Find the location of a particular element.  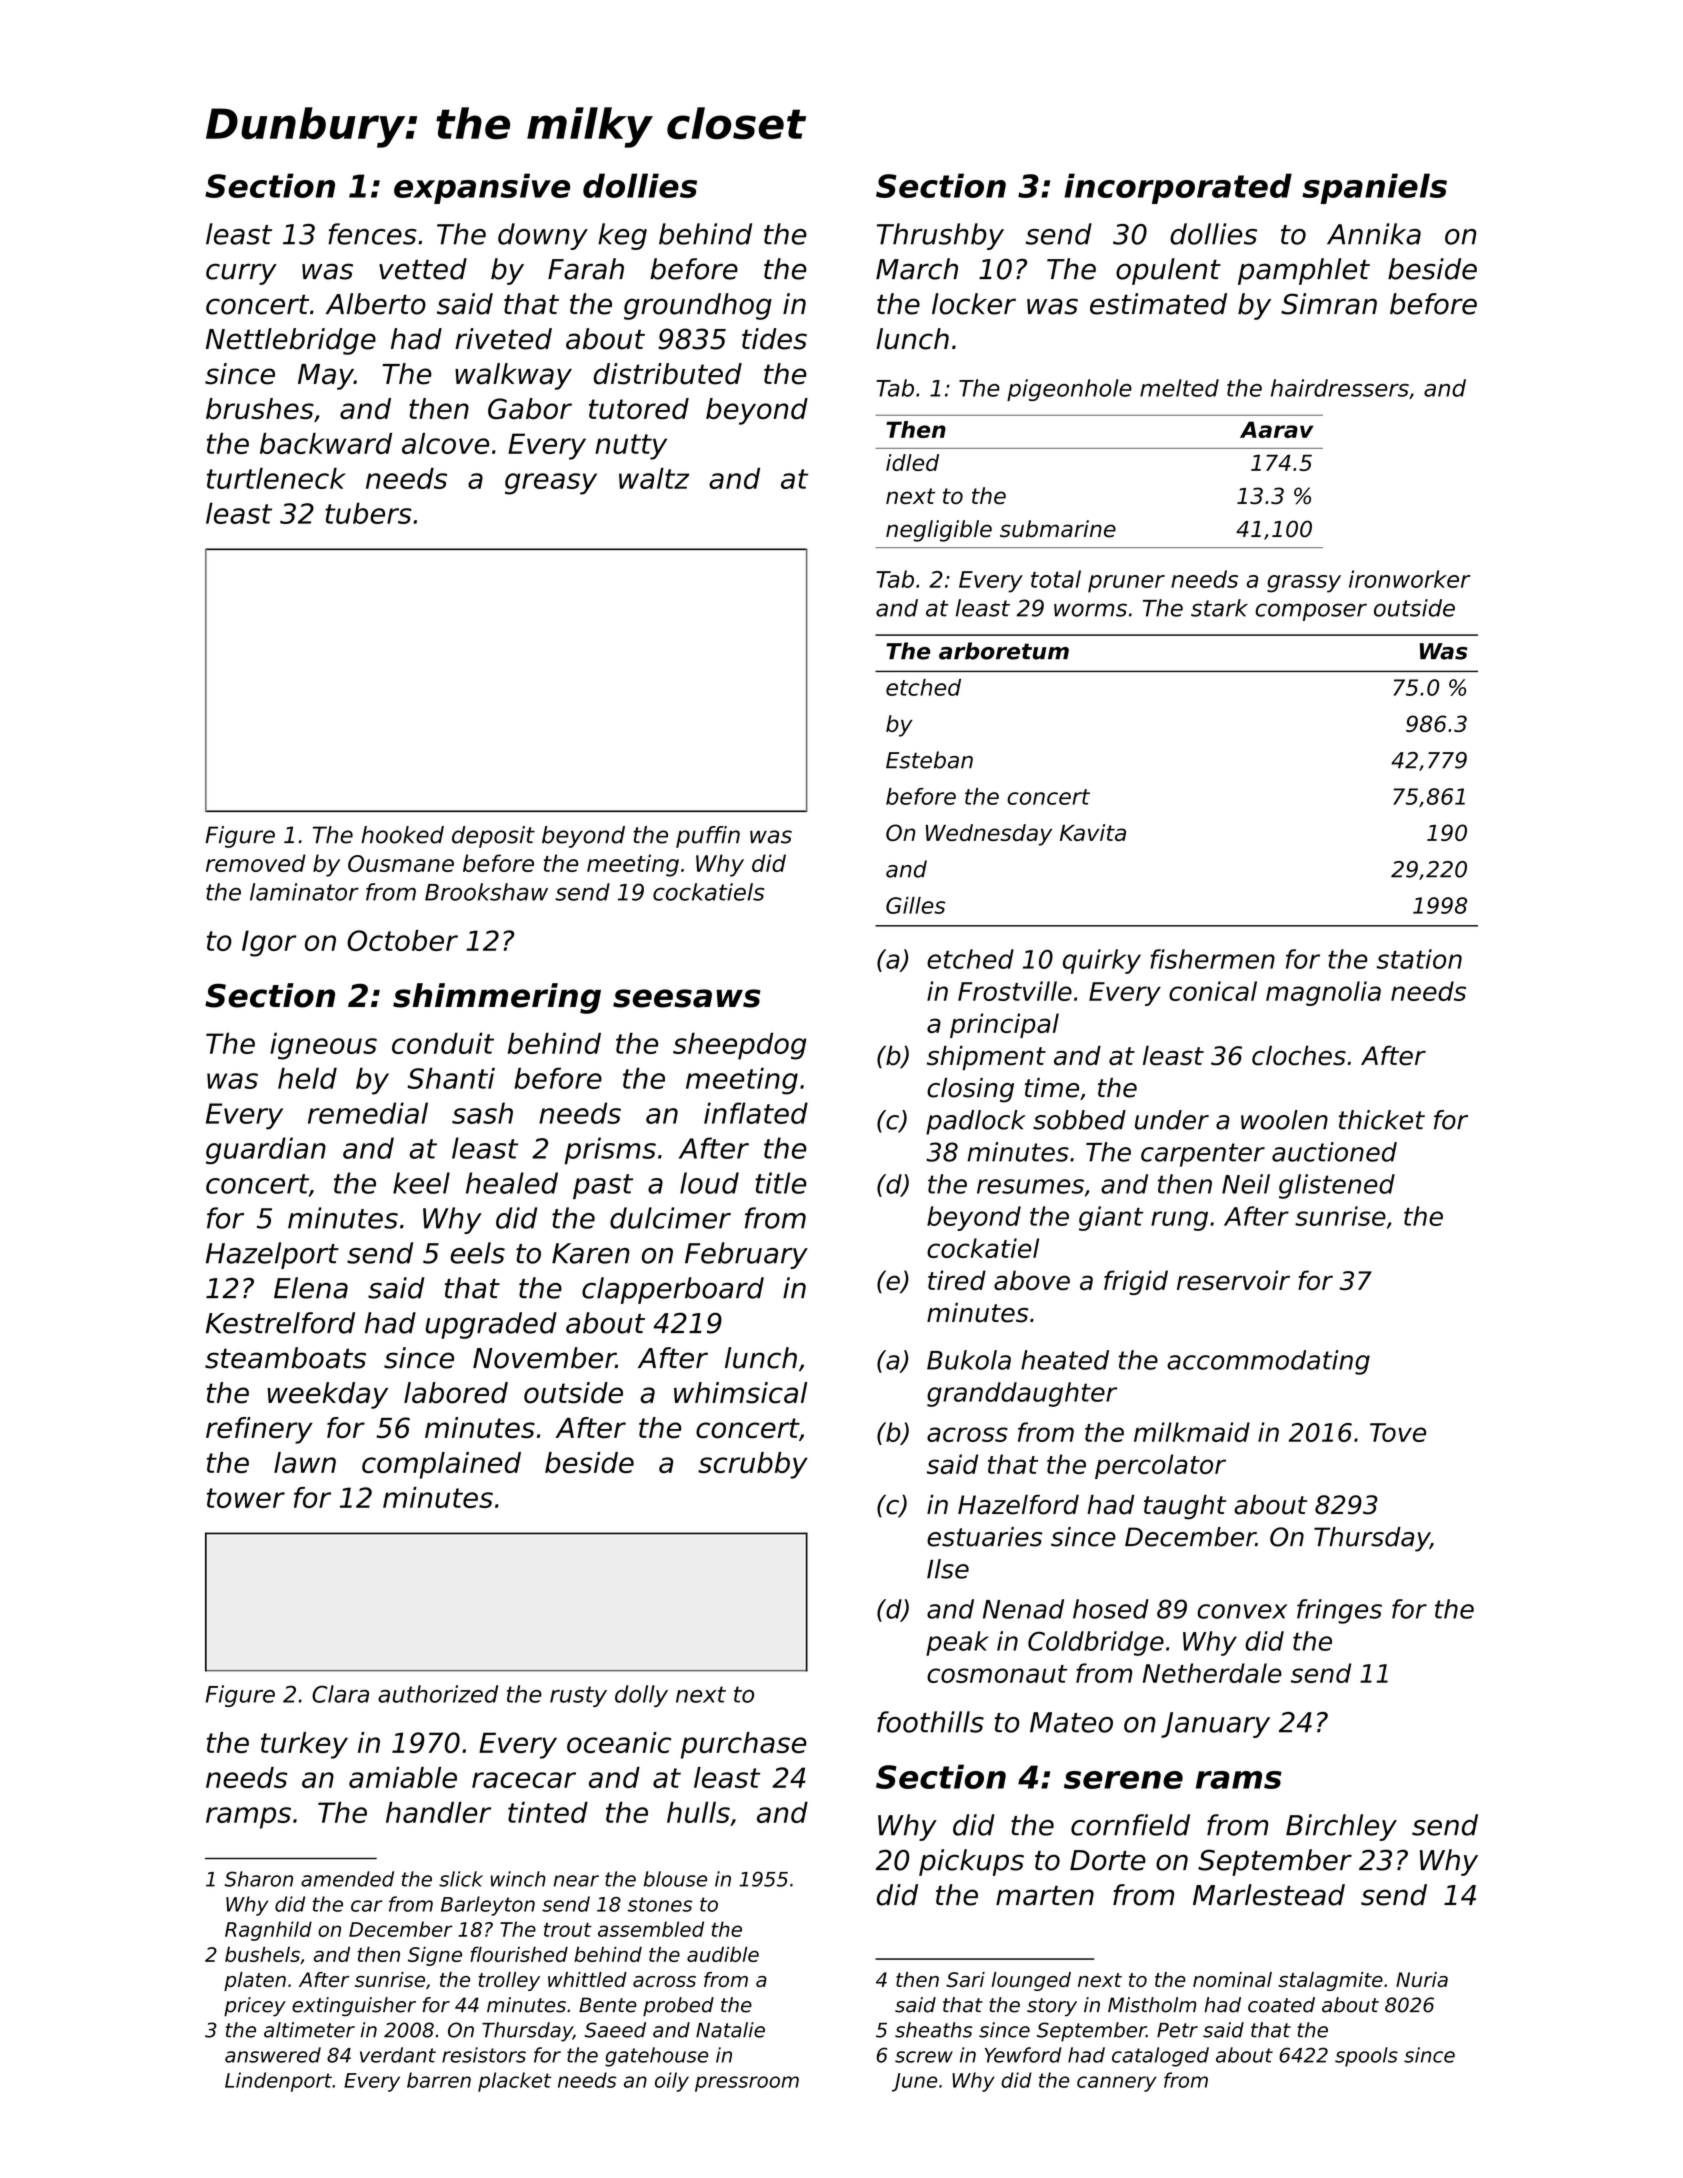

Hazelport is located at coordinates (272, 1255).
